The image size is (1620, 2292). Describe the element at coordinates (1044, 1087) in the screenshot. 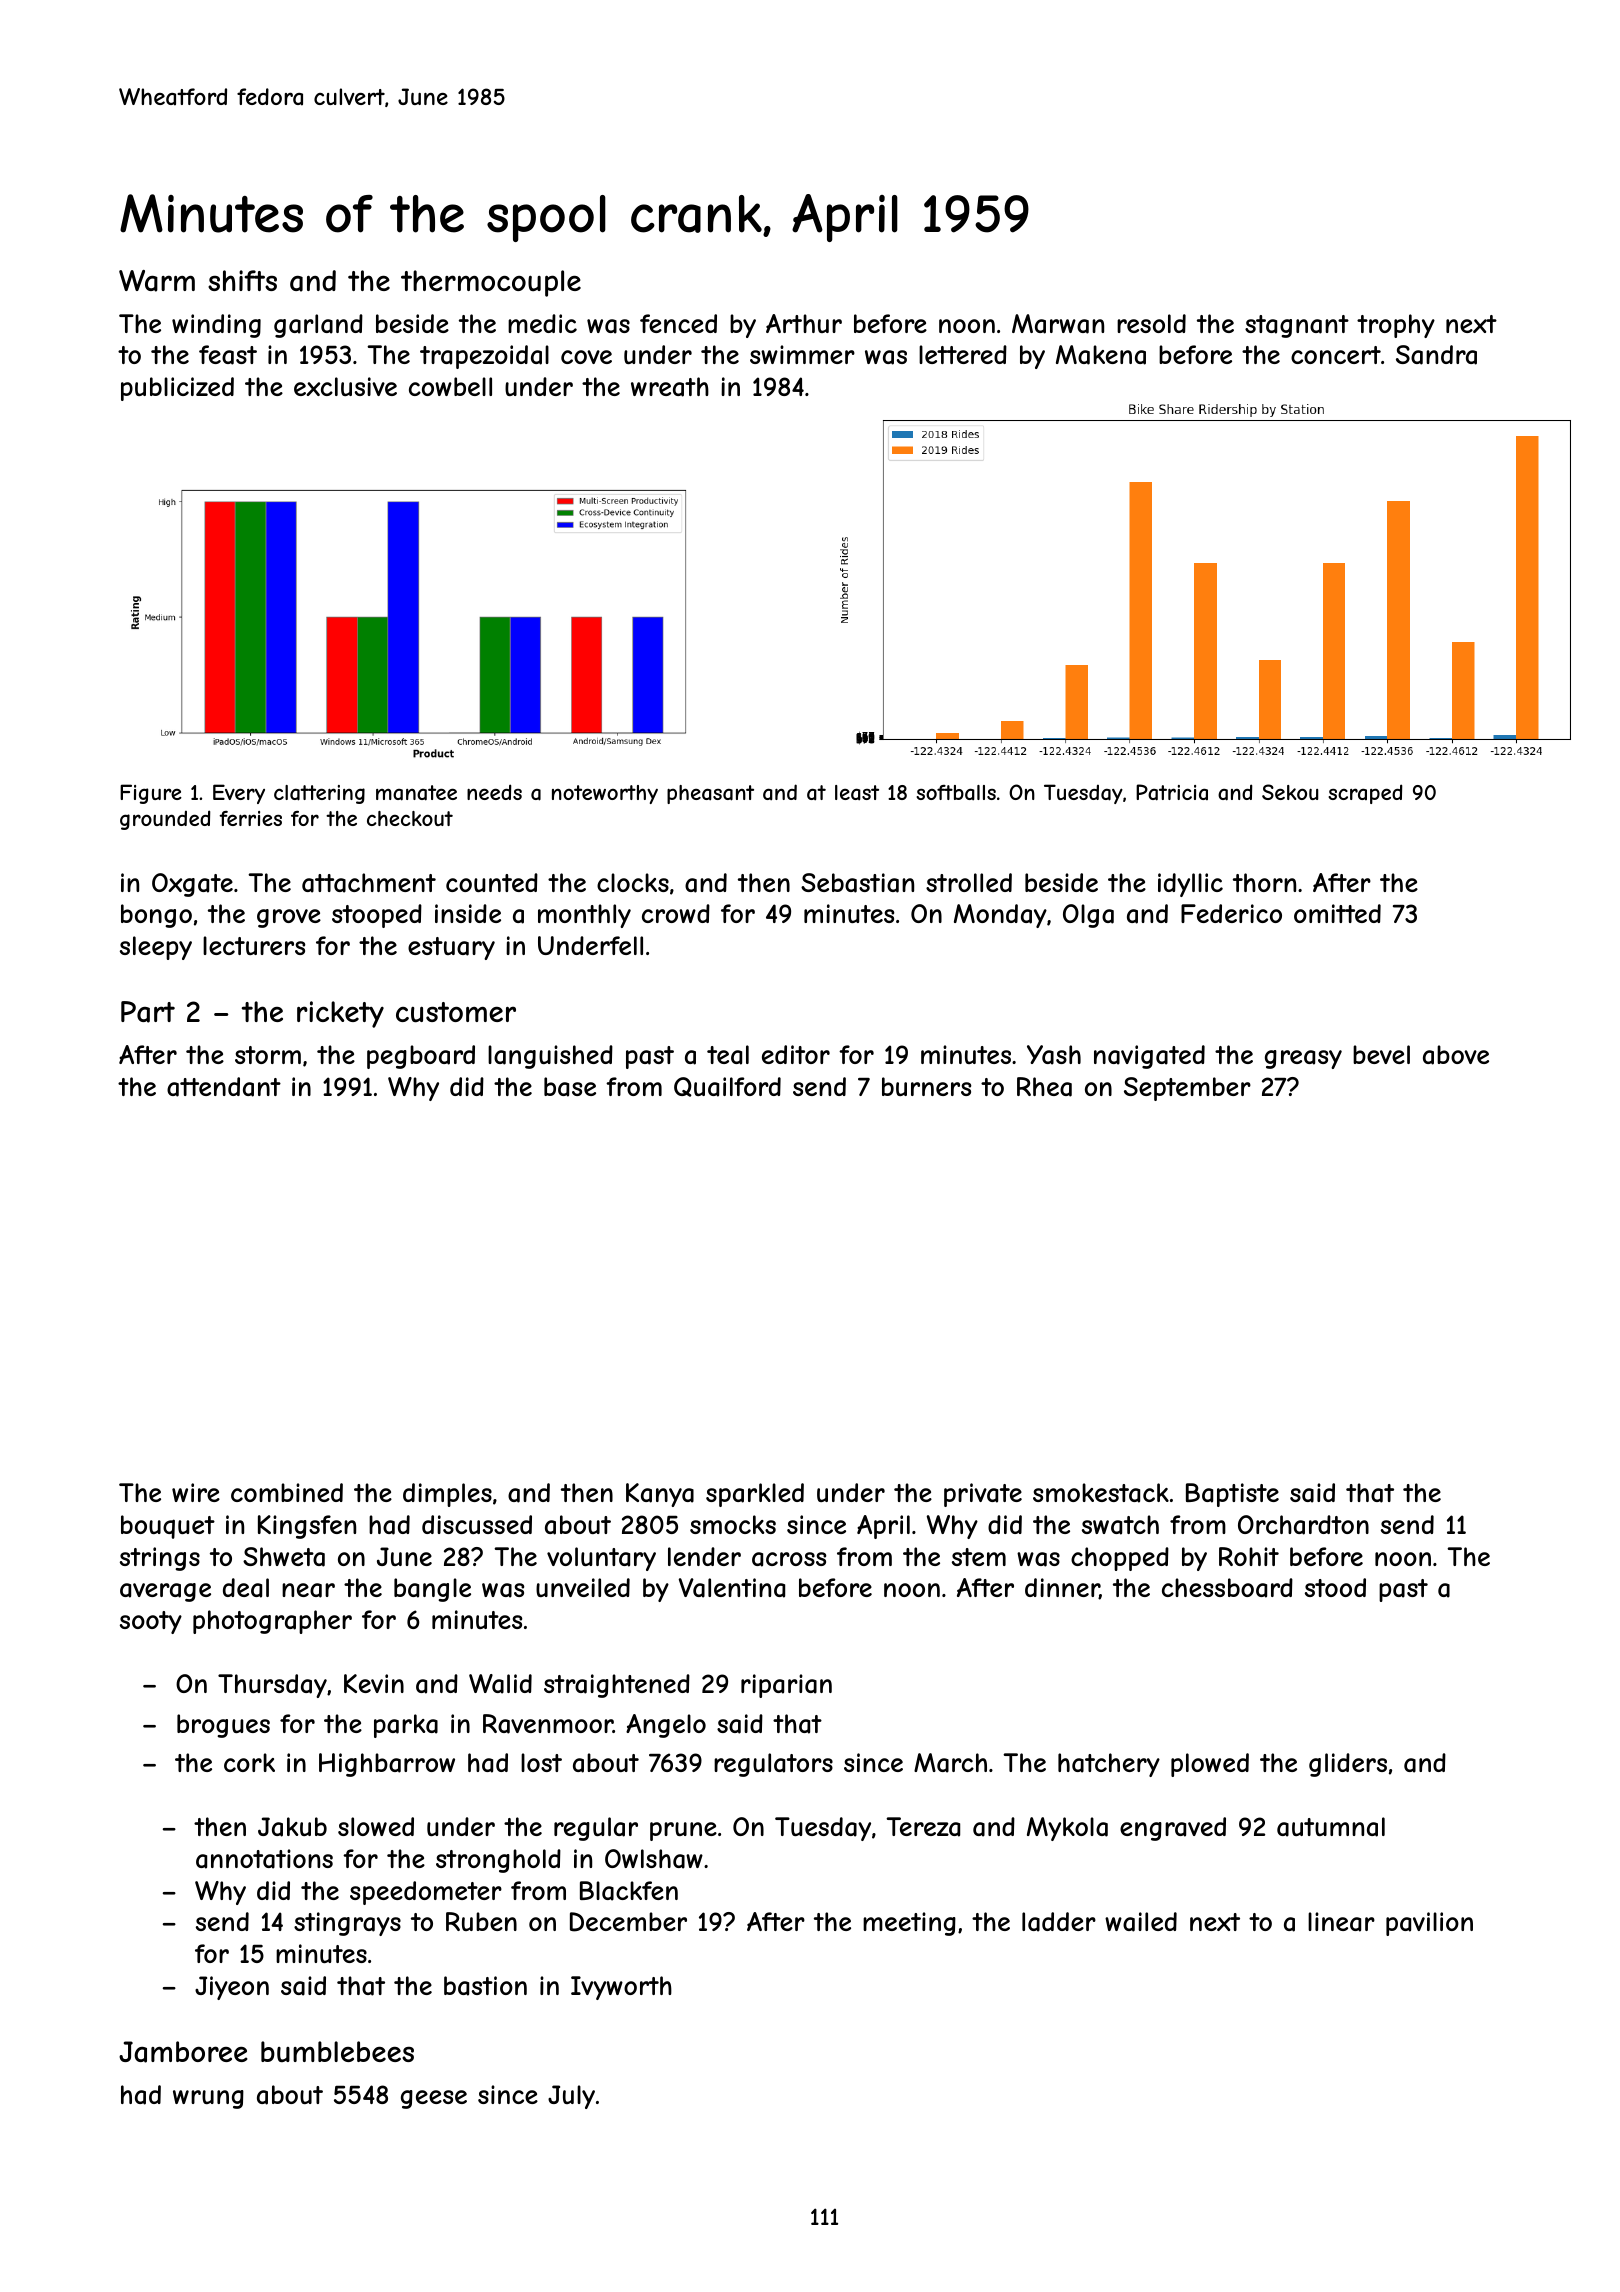

I see `Rhea` at that location.
